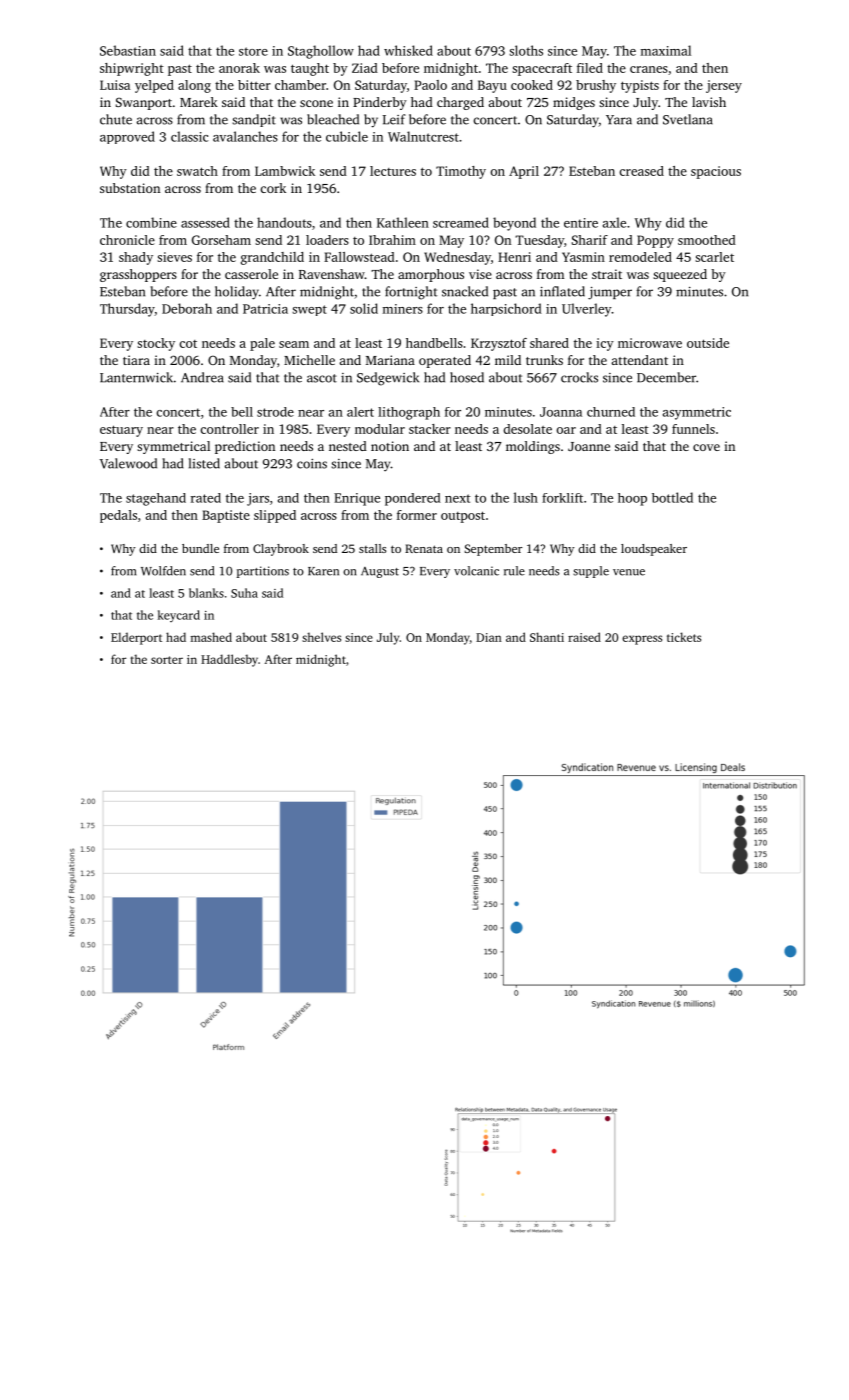 This screenshot has height=1400, width=849. I want to click on keycard, so click(179, 616).
